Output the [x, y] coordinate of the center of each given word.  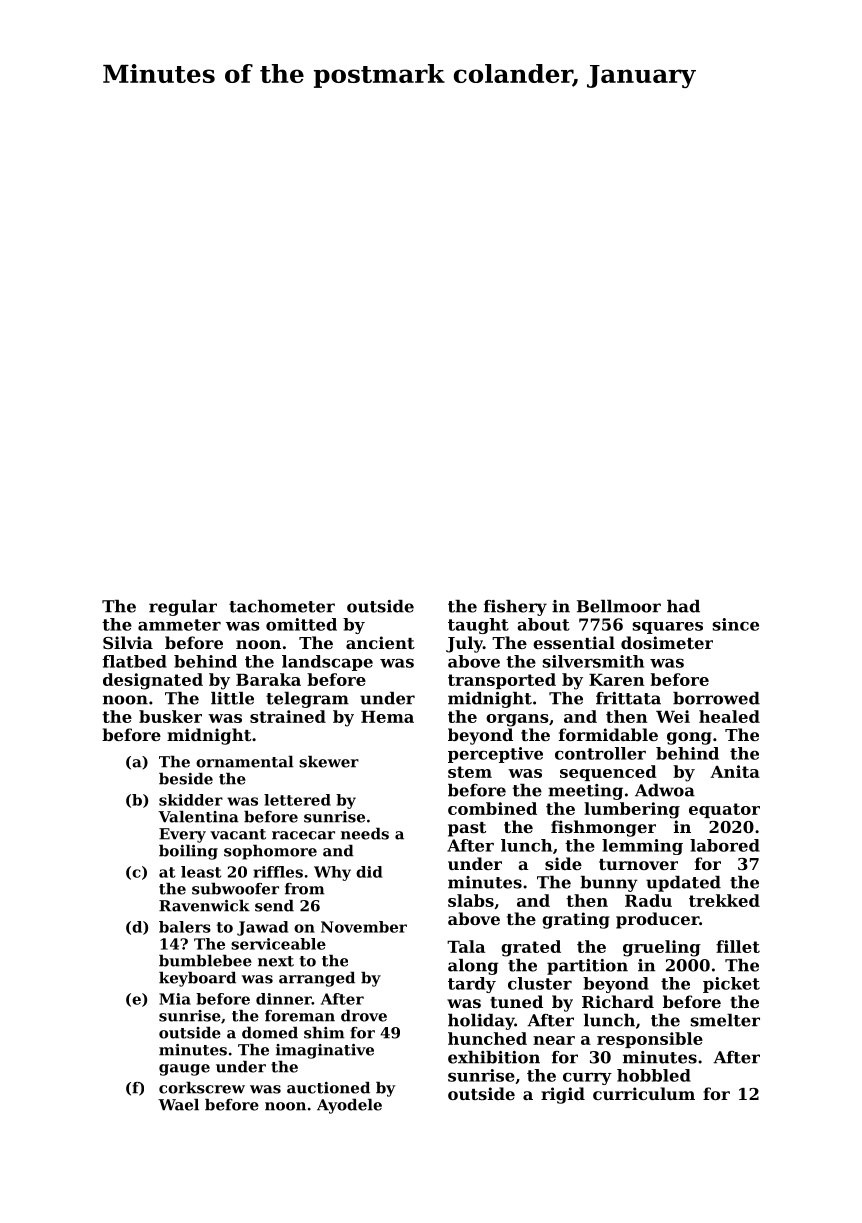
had [683, 606]
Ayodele [349, 1106]
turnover [638, 864]
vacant [238, 834]
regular [183, 608]
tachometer [282, 606]
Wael [178, 1105]
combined [492, 808]
